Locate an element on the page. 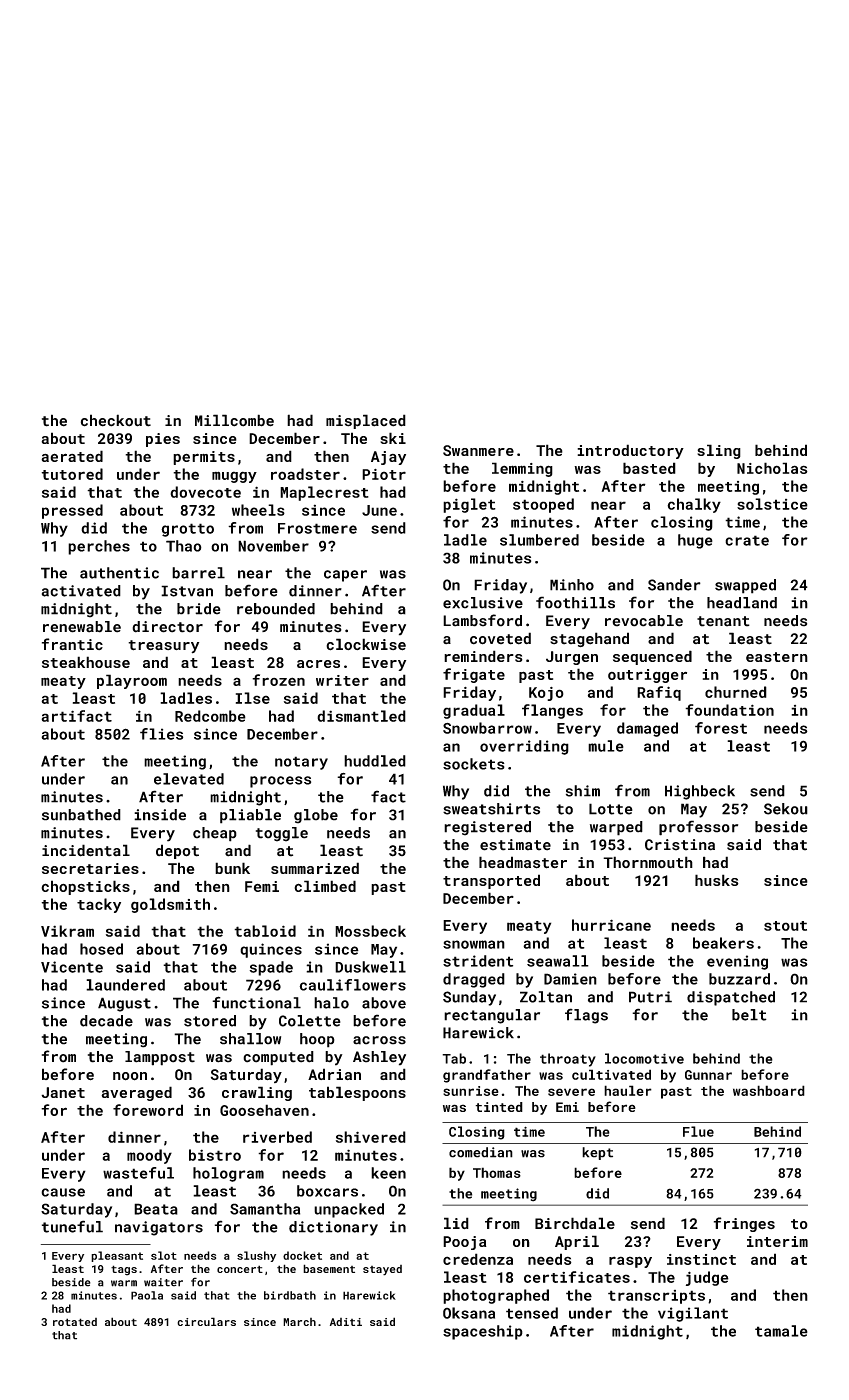 The width and height of the document is (849, 1400). hoop is located at coordinates (317, 1040).
